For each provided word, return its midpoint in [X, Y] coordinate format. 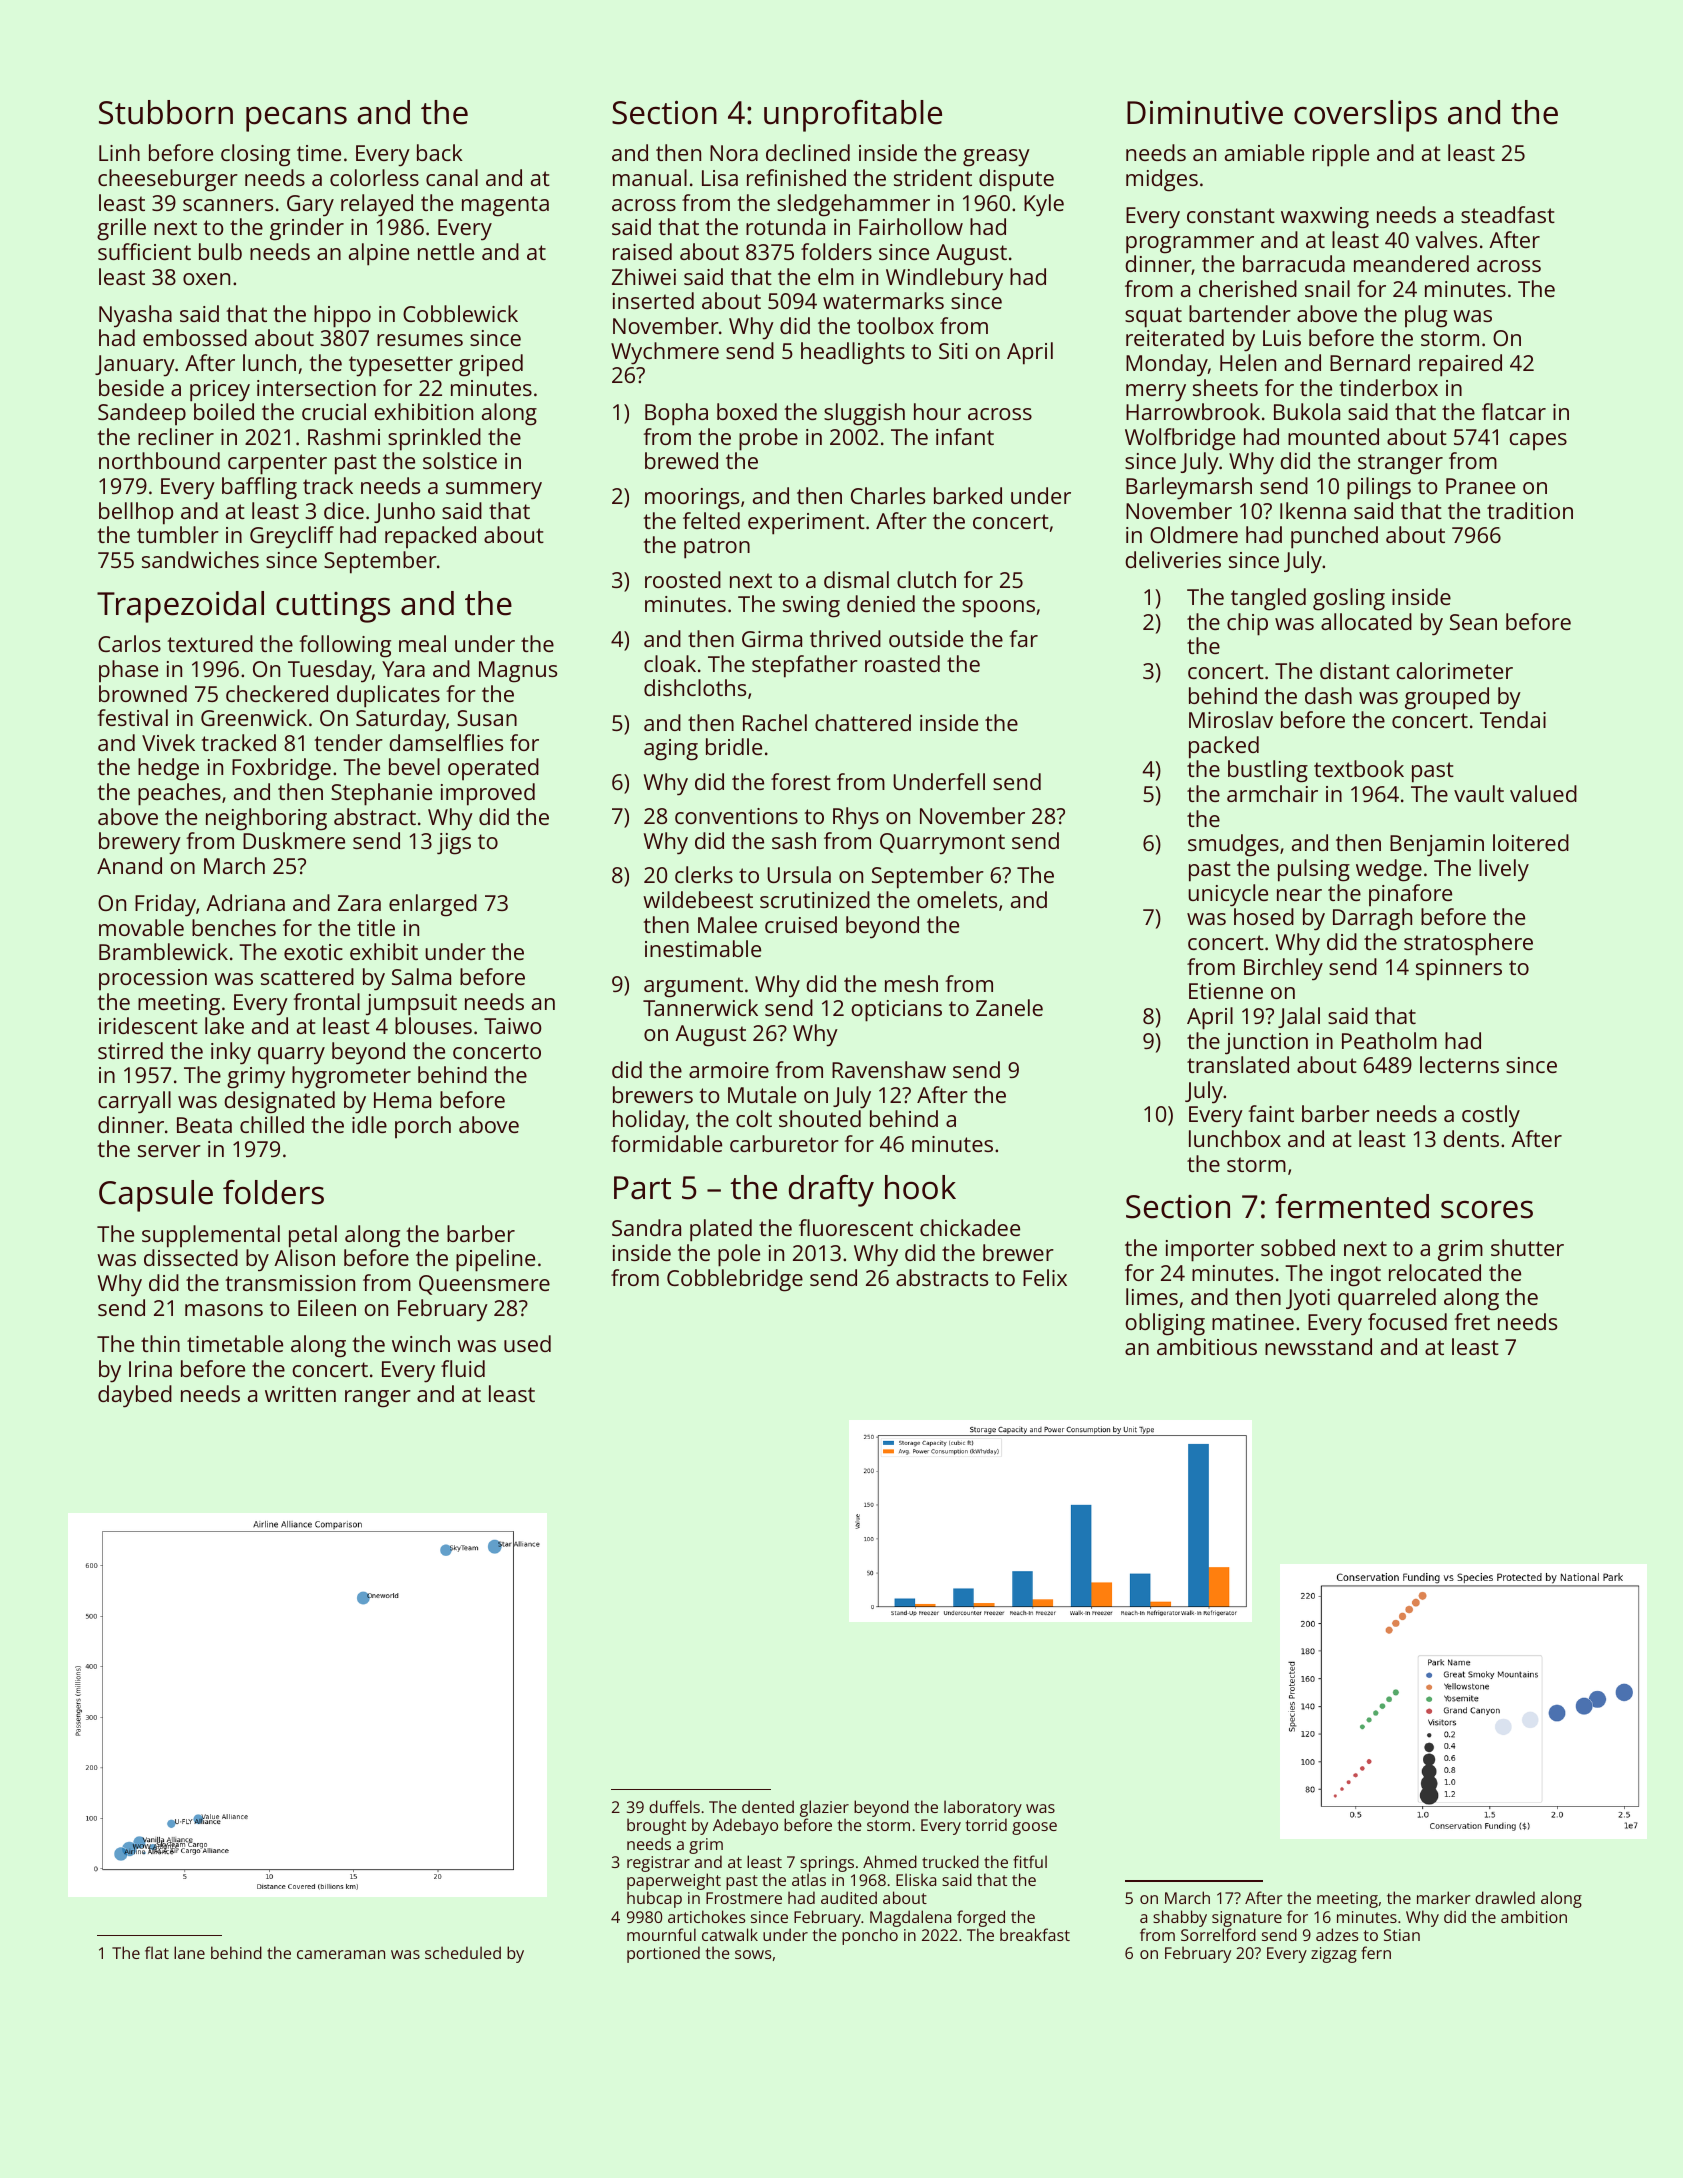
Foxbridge [281, 769]
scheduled [463, 1952]
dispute [1016, 180]
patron [717, 548]
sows [753, 1954]
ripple [1341, 155]
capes [1538, 441]
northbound [159, 460]
